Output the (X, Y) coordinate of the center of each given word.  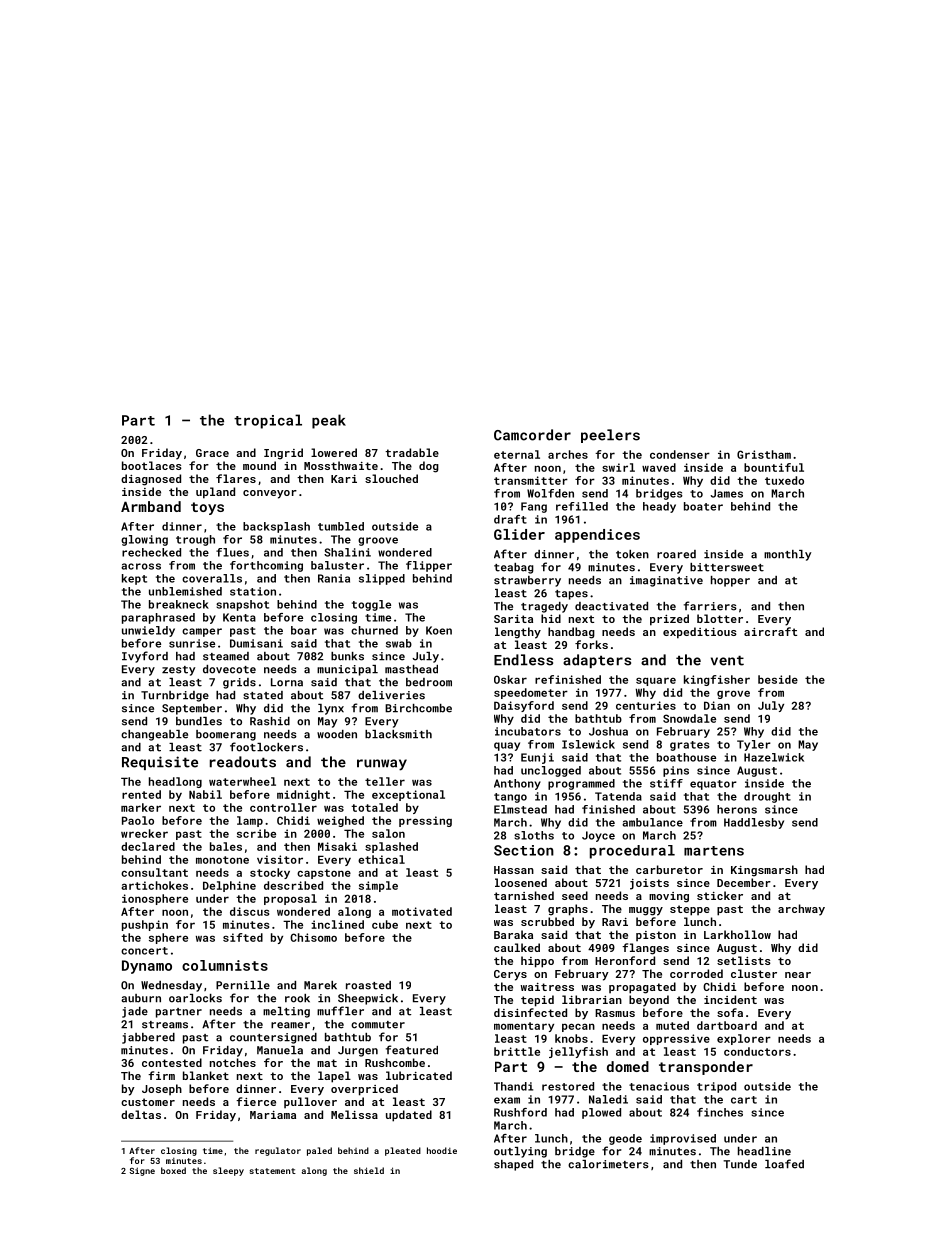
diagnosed (151, 480)
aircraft (770, 631)
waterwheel (242, 781)
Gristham (764, 454)
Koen (439, 630)
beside (778, 679)
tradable (412, 452)
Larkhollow (737, 934)
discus (249, 911)
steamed (226, 656)
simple (378, 886)
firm (161, 1075)
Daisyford (524, 706)
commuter (378, 1025)
